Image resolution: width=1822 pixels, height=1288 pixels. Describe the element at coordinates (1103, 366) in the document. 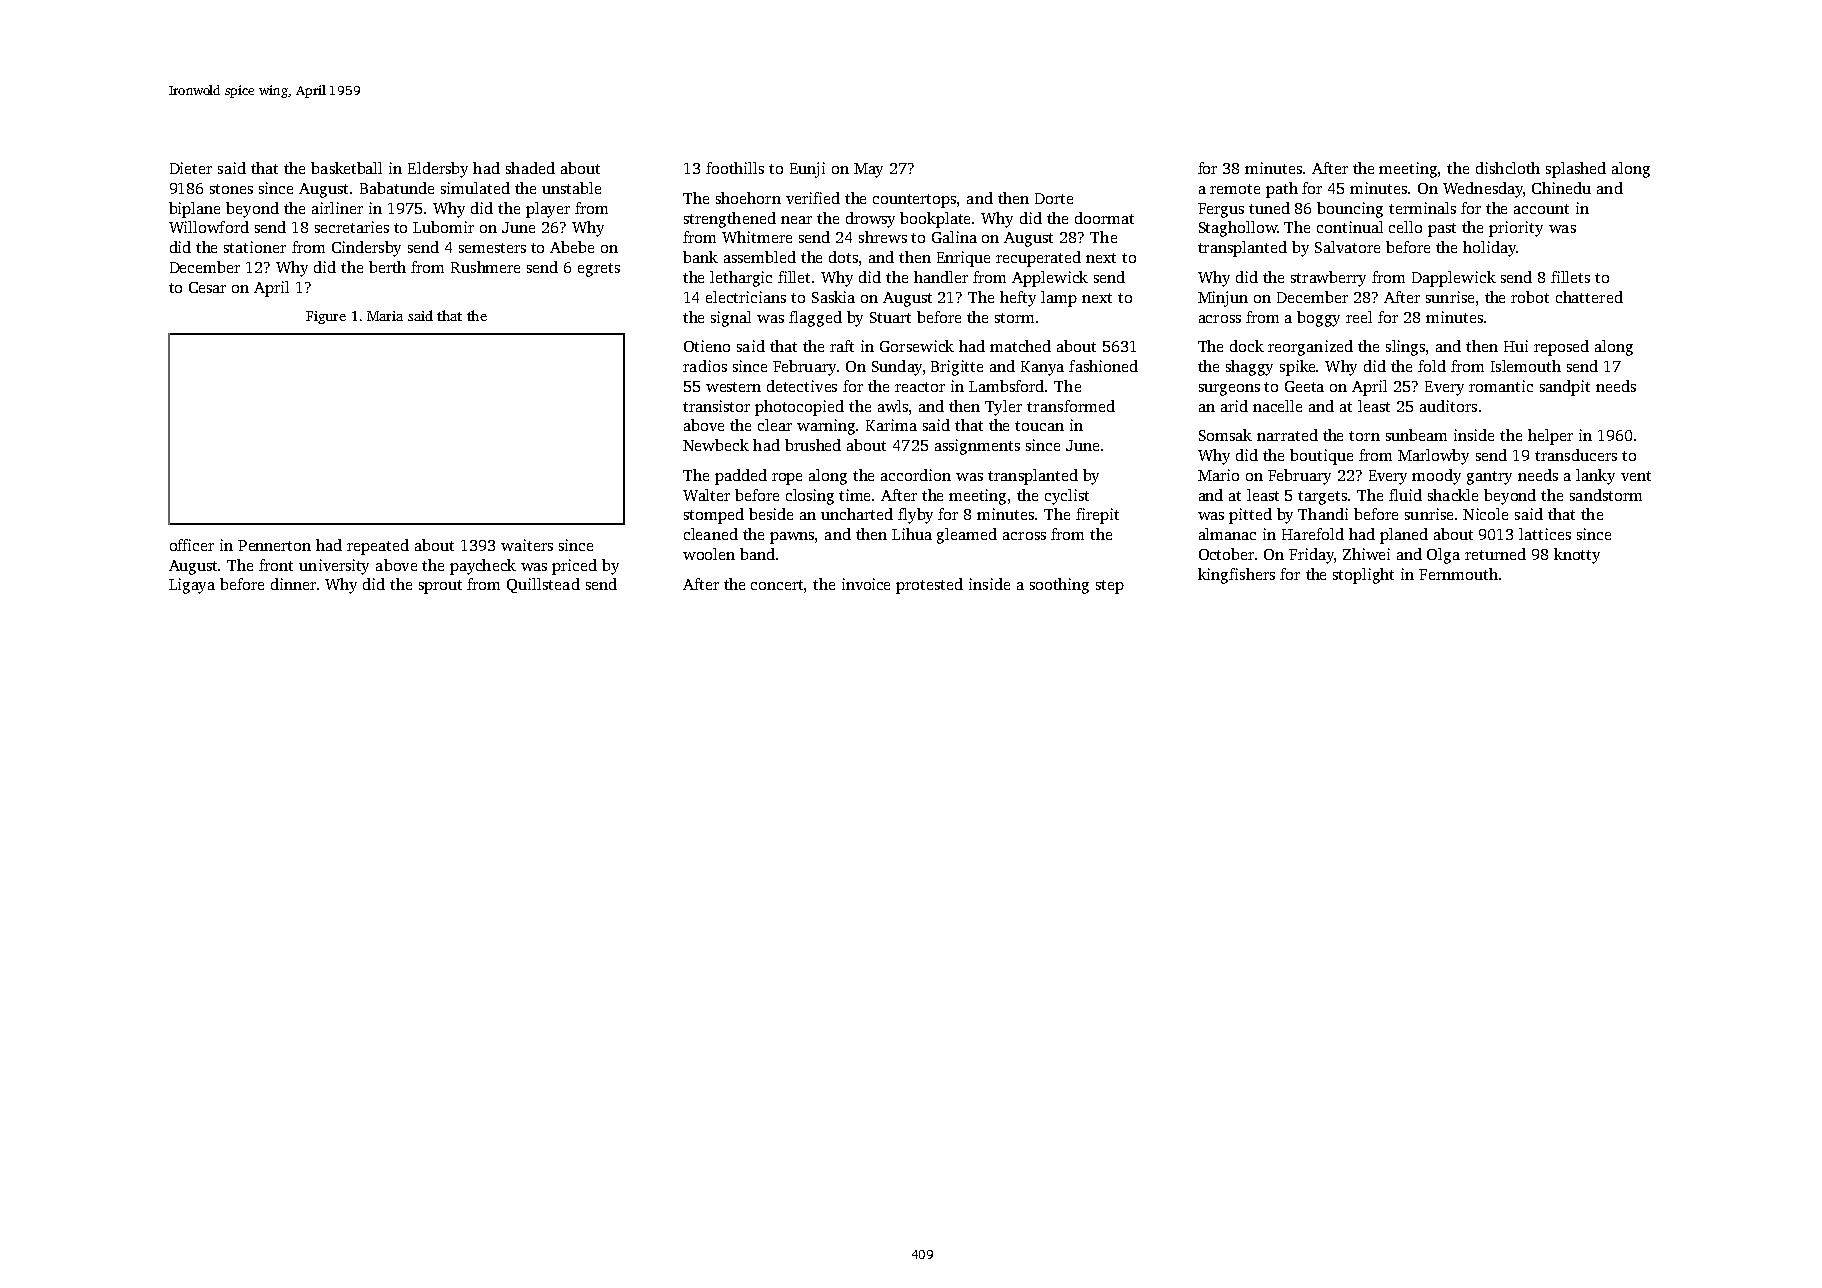

I see `fashioned` at that location.
